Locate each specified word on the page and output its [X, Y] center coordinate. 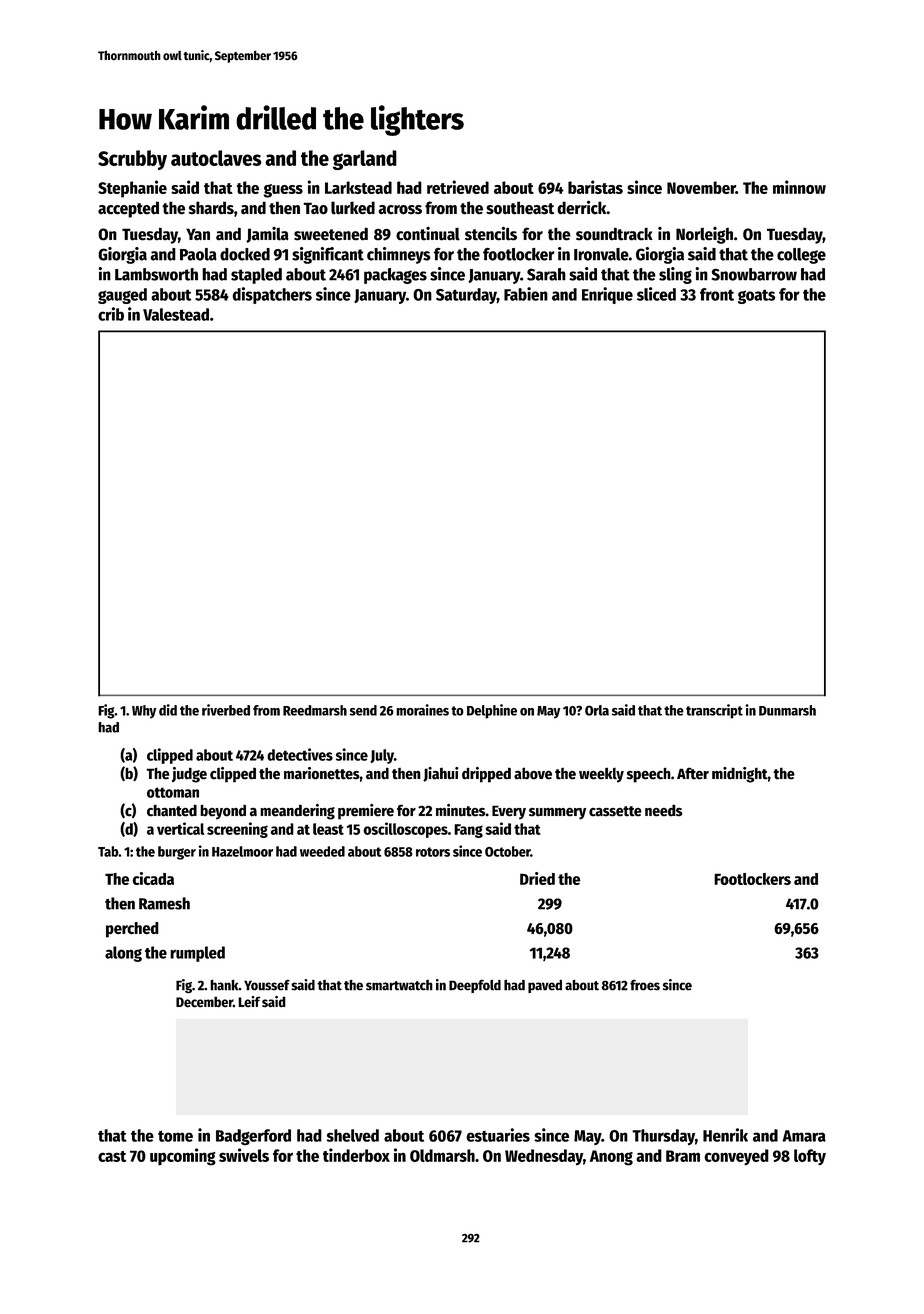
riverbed [226, 710]
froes [645, 985]
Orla [597, 710]
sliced [656, 294]
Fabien [526, 294]
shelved [353, 1135]
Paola [198, 254]
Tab [108, 851]
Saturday [466, 296]
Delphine [492, 711]
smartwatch [399, 985]
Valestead [176, 314]
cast [112, 1156]
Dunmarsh [787, 710]
